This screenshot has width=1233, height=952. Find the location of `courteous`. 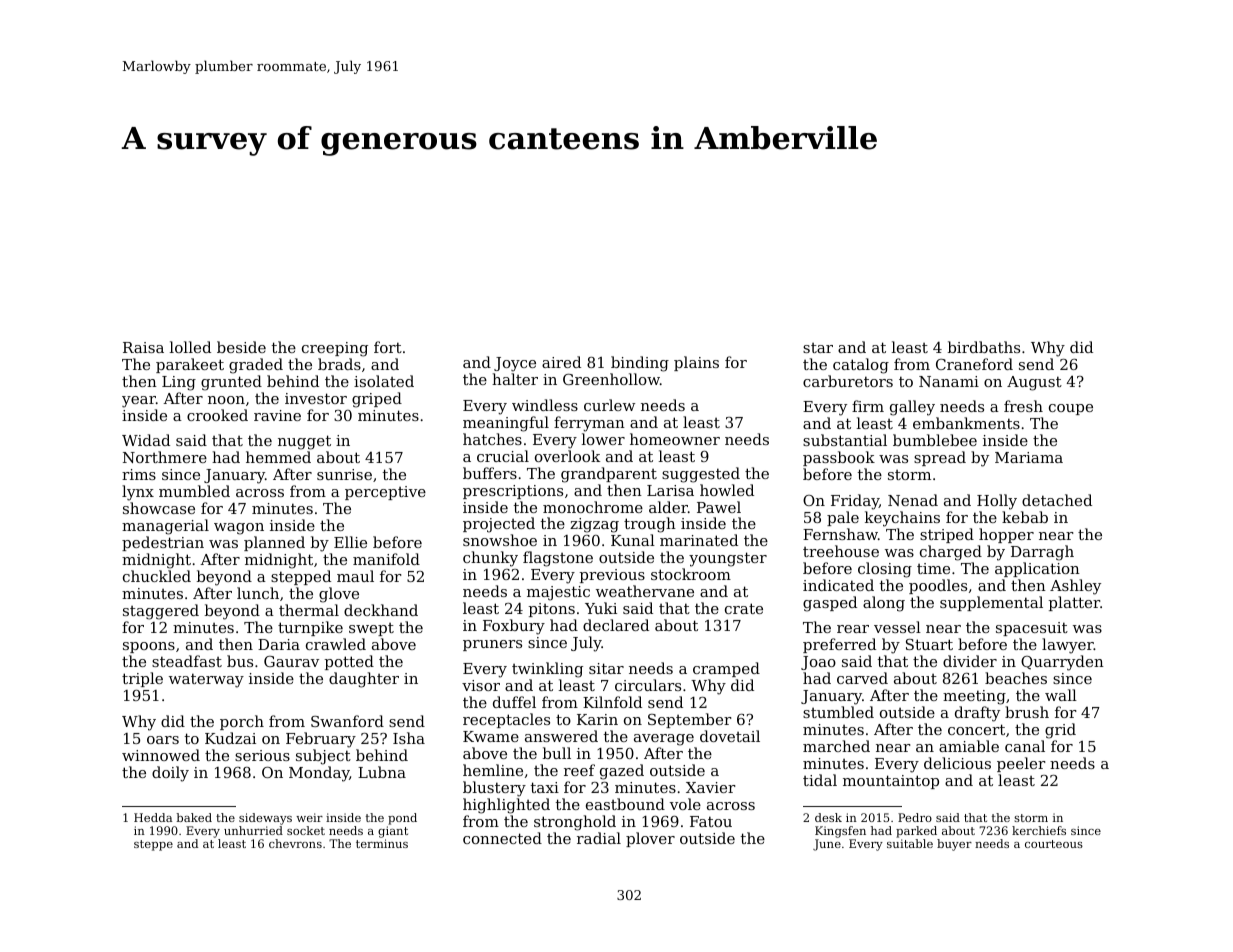

courteous is located at coordinates (1054, 844).
